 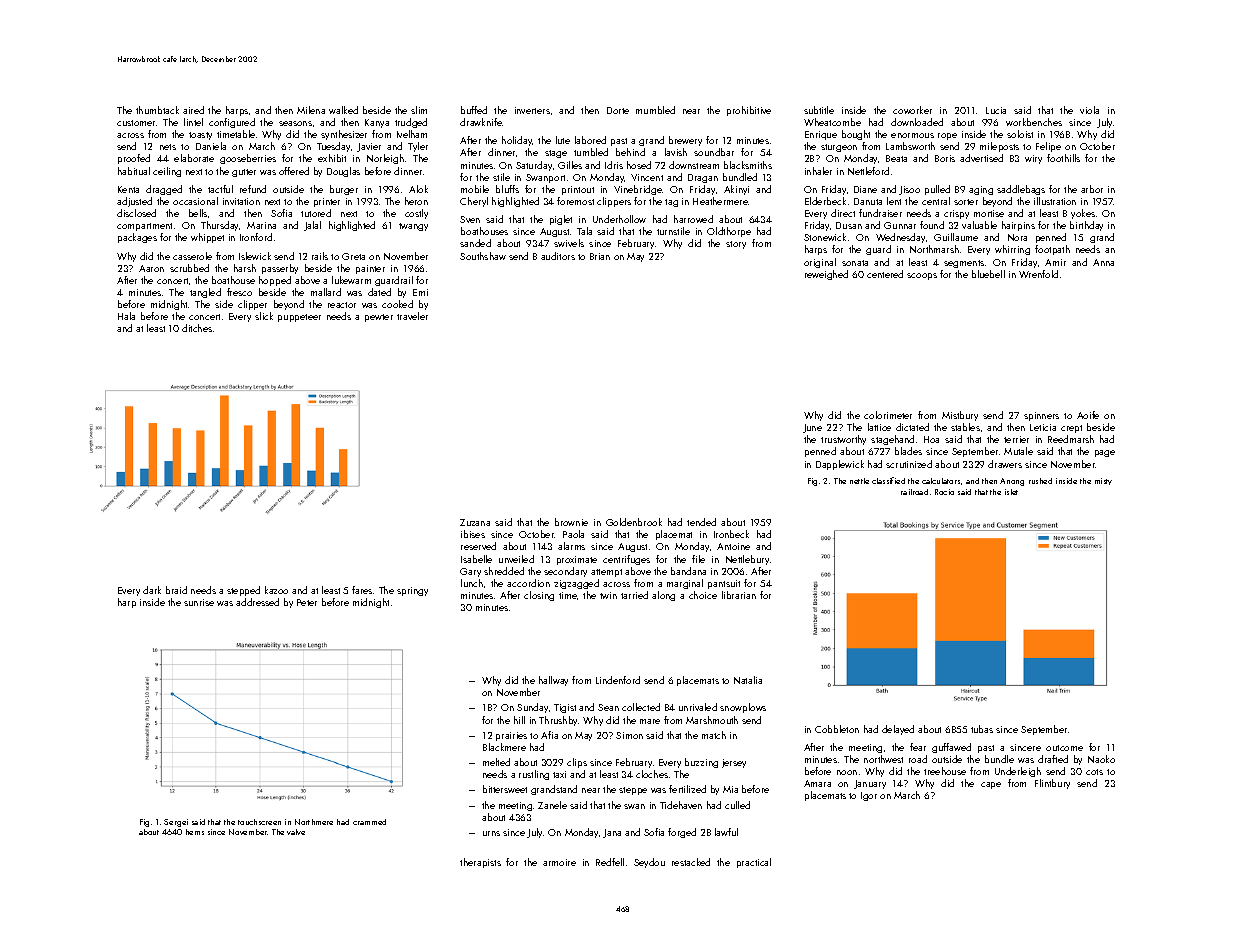 What do you see at coordinates (480, 863) in the screenshot?
I see `therapists` at bounding box center [480, 863].
